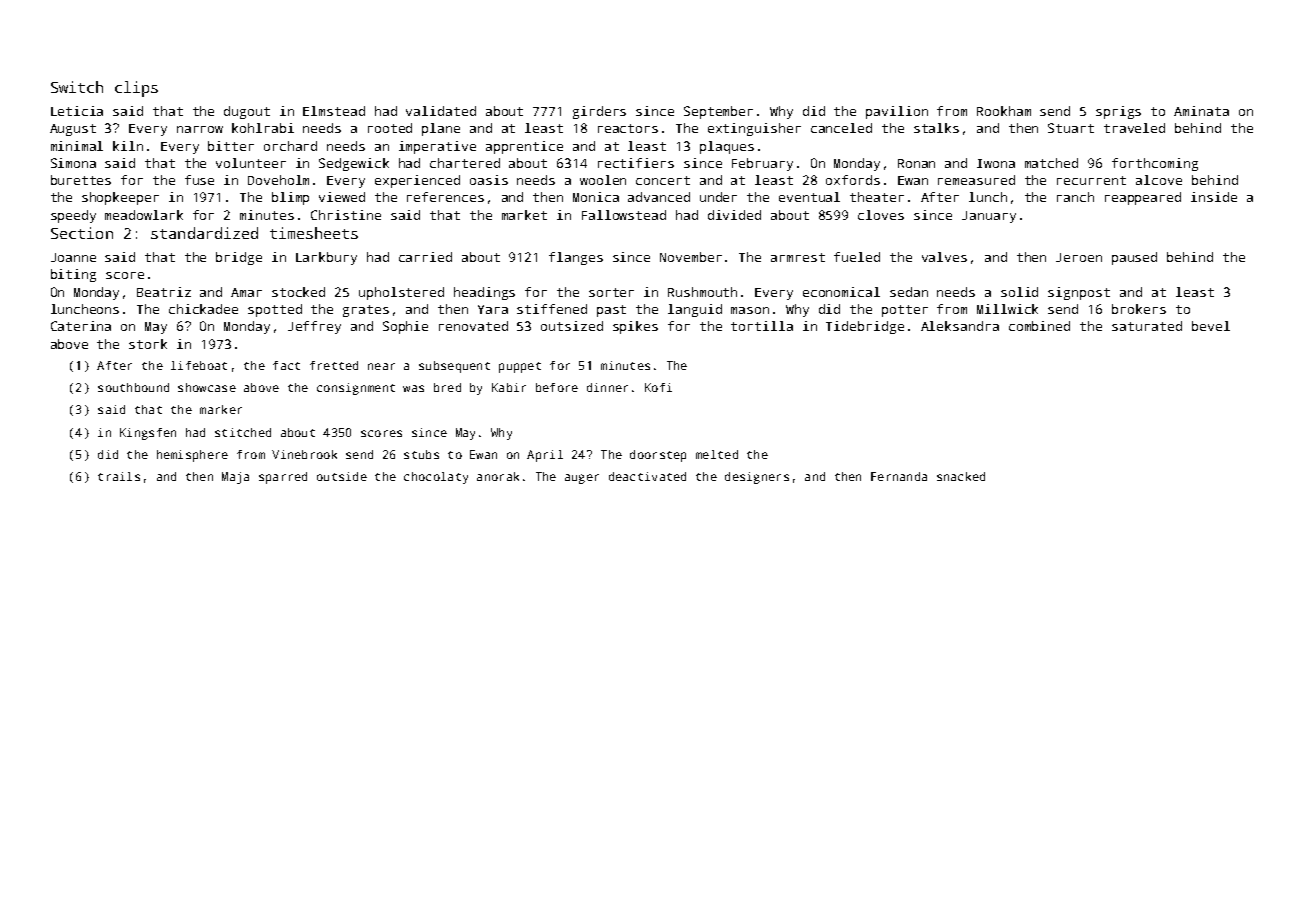 The height and width of the screenshot is (924, 1308). What do you see at coordinates (77, 87) in the screenshot?
I see `Switch` at bounding box center [77, 87].
